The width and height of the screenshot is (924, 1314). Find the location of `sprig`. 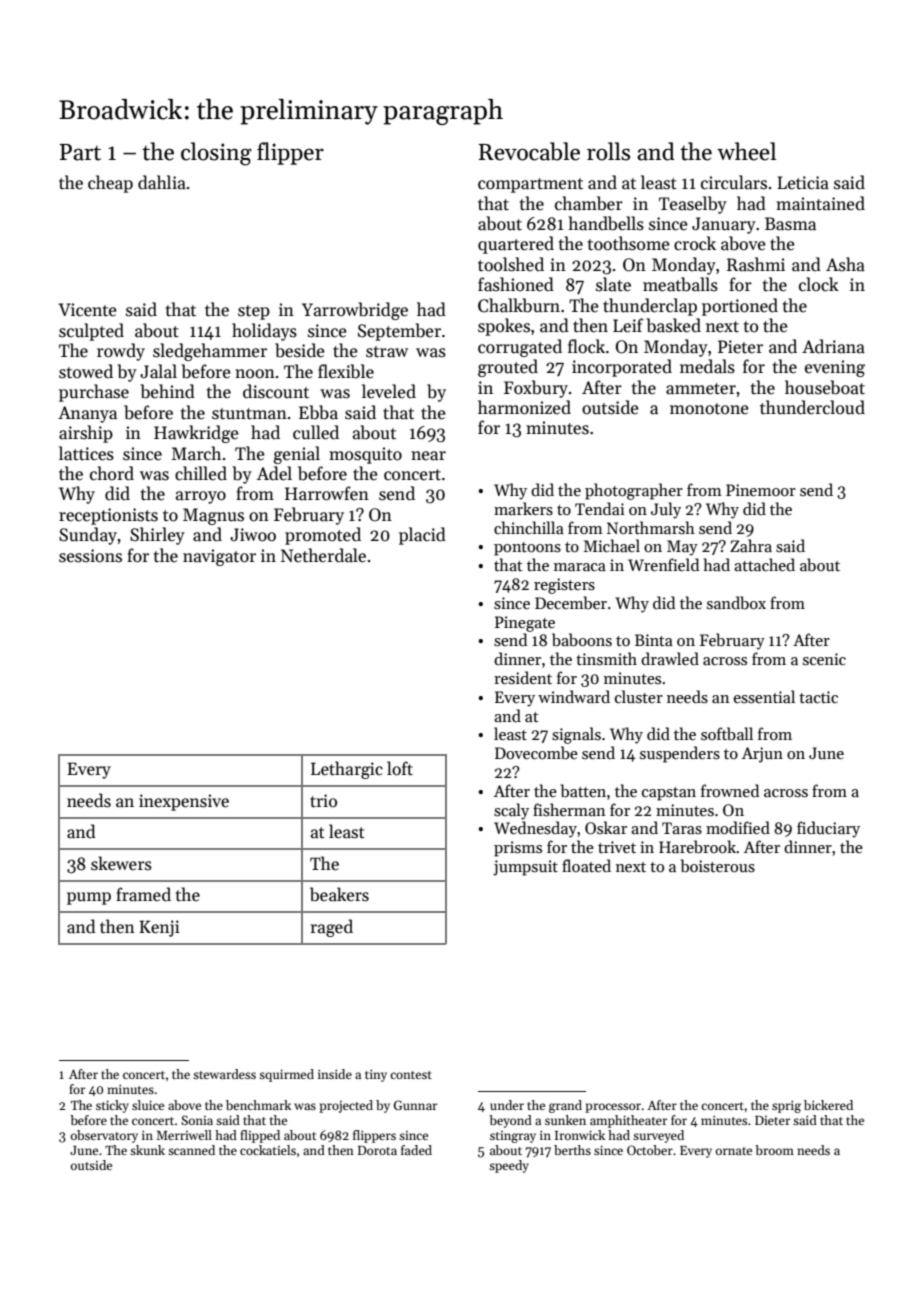

sprig is located at coordinates (786, 1106).
